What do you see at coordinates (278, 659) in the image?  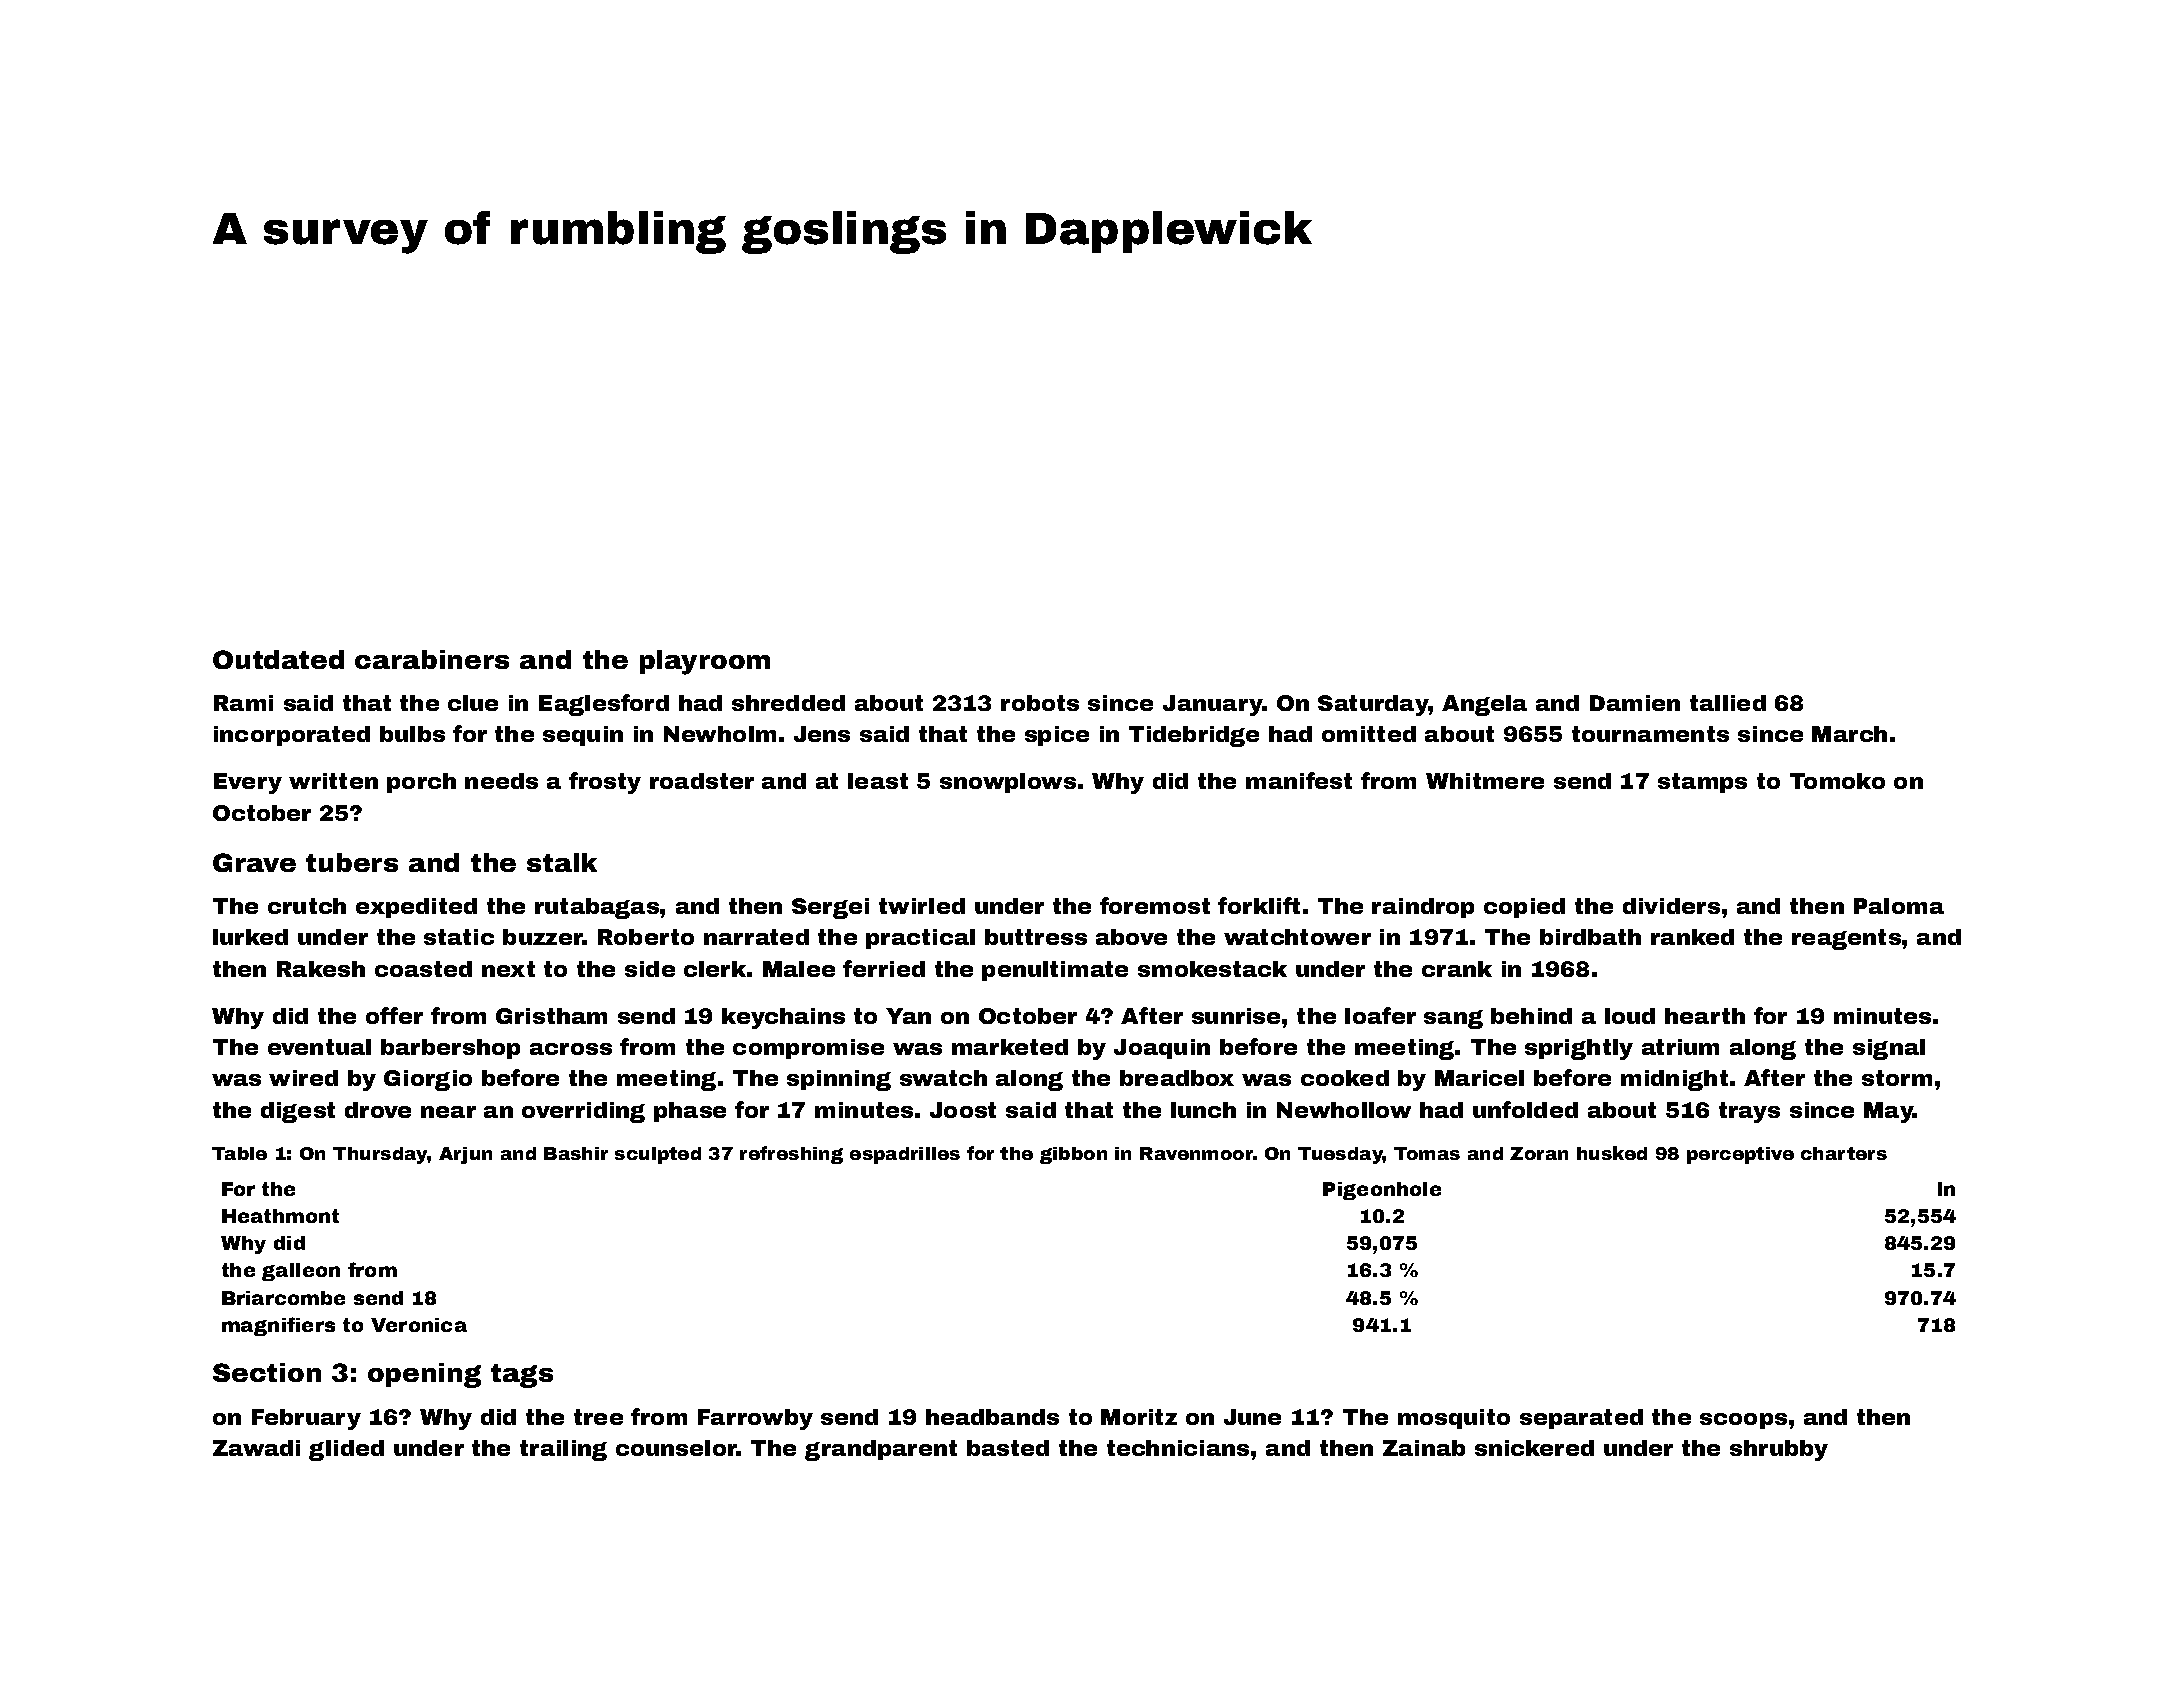 I see `Outdated` at bounding box center [278, 659].
